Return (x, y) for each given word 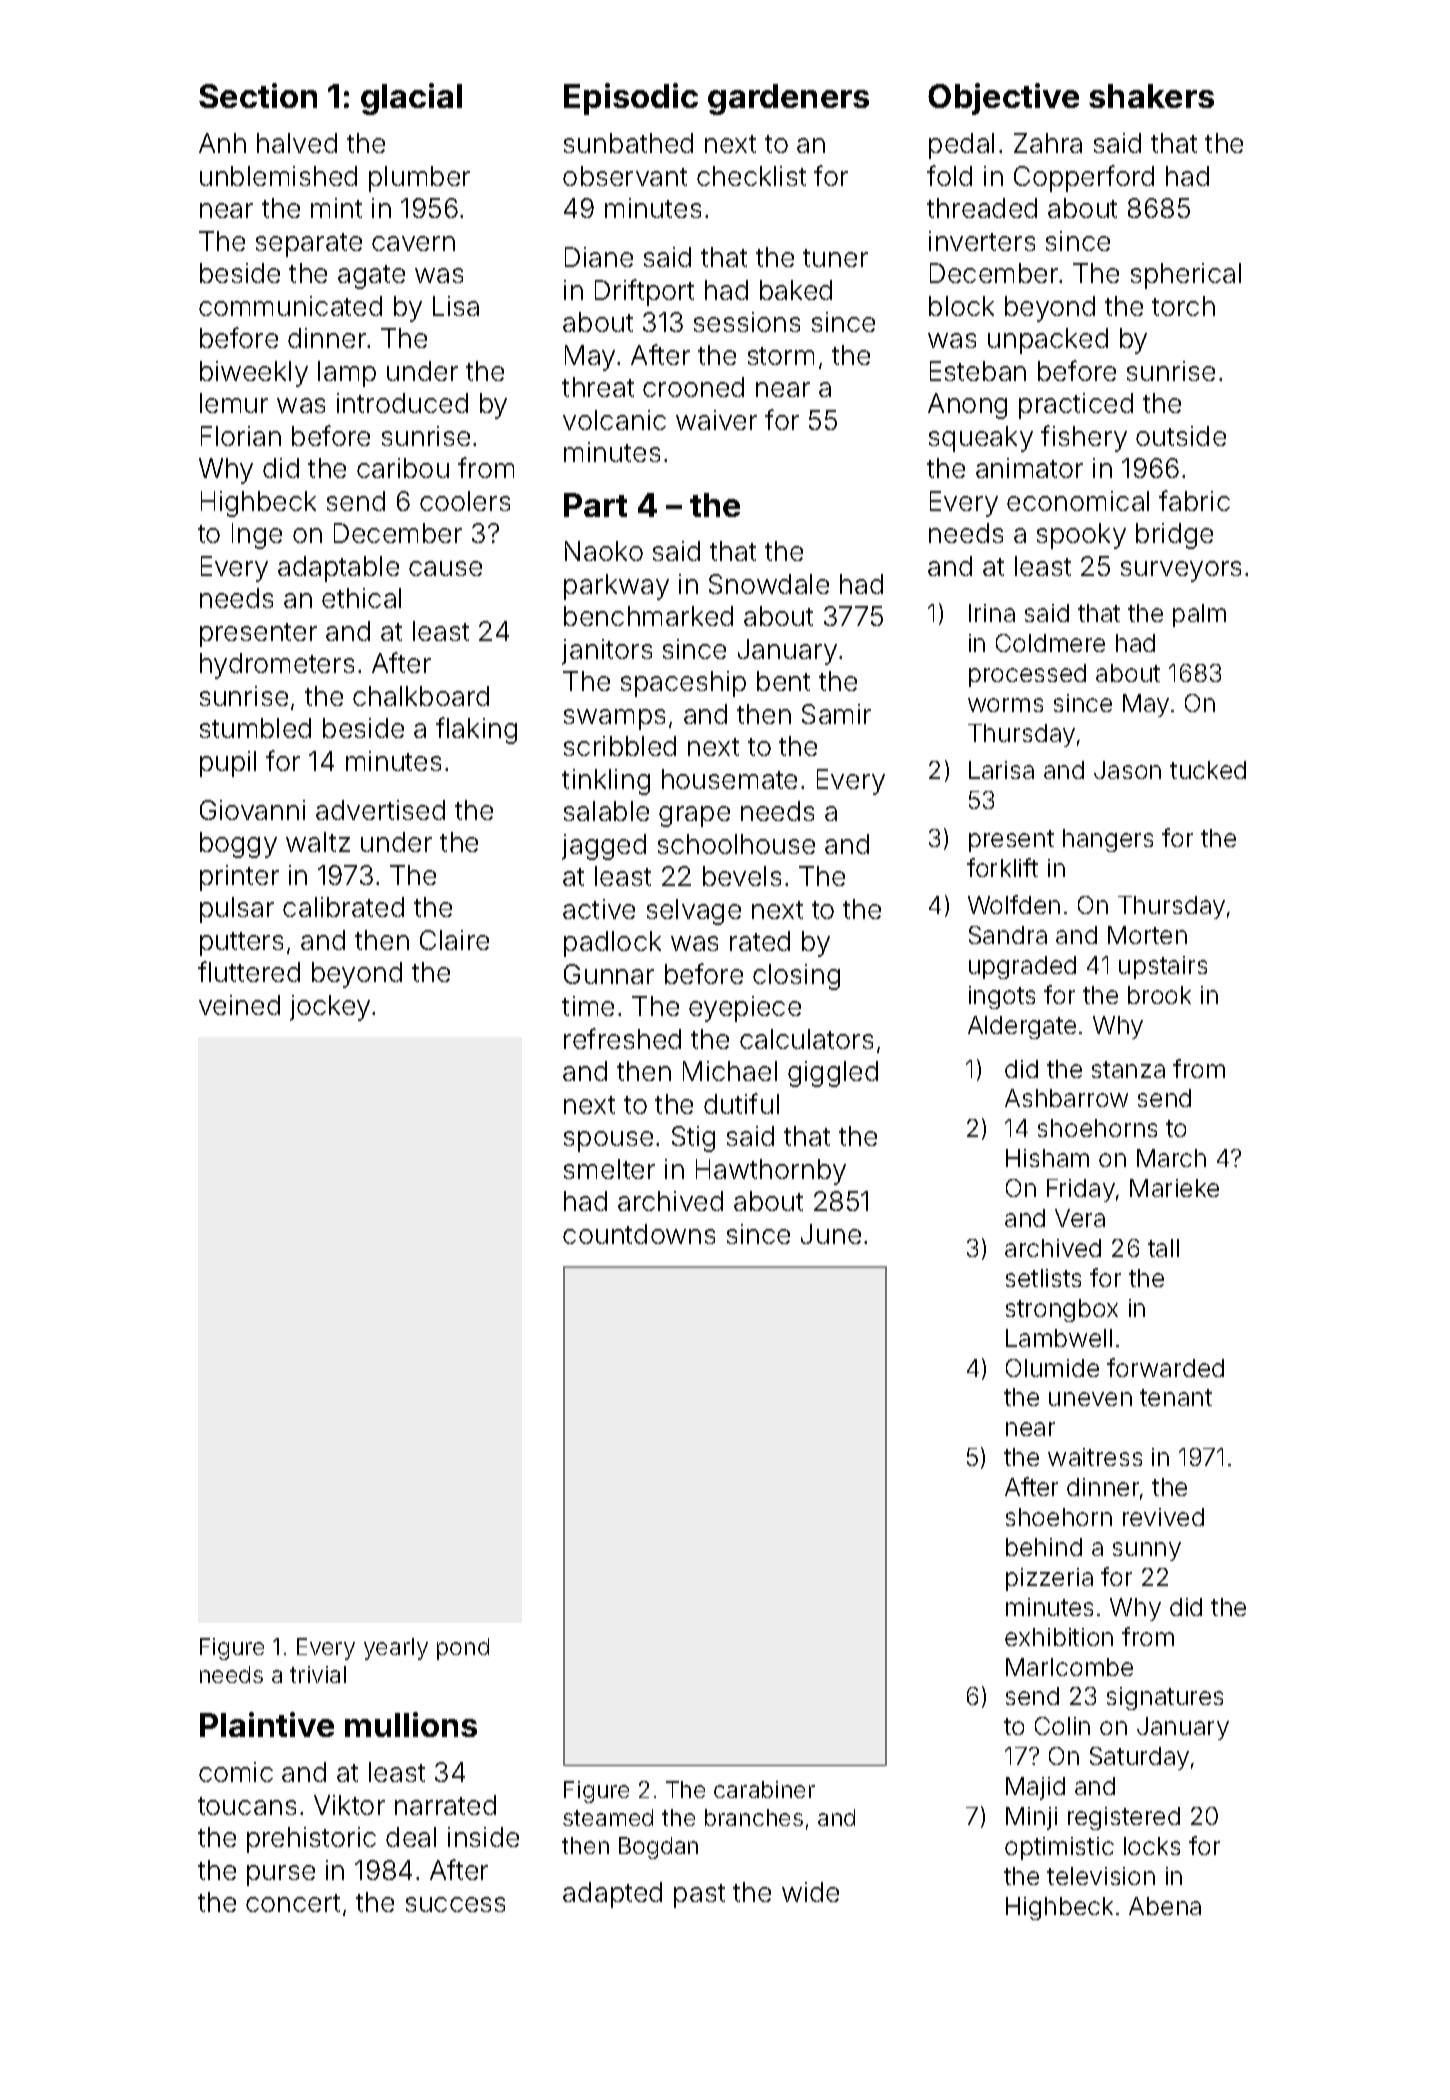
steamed (608, 1817)
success (455, 1904)
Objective (1003, 99)
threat (598, 387)
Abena (1165, 1906)
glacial (411, 99)
